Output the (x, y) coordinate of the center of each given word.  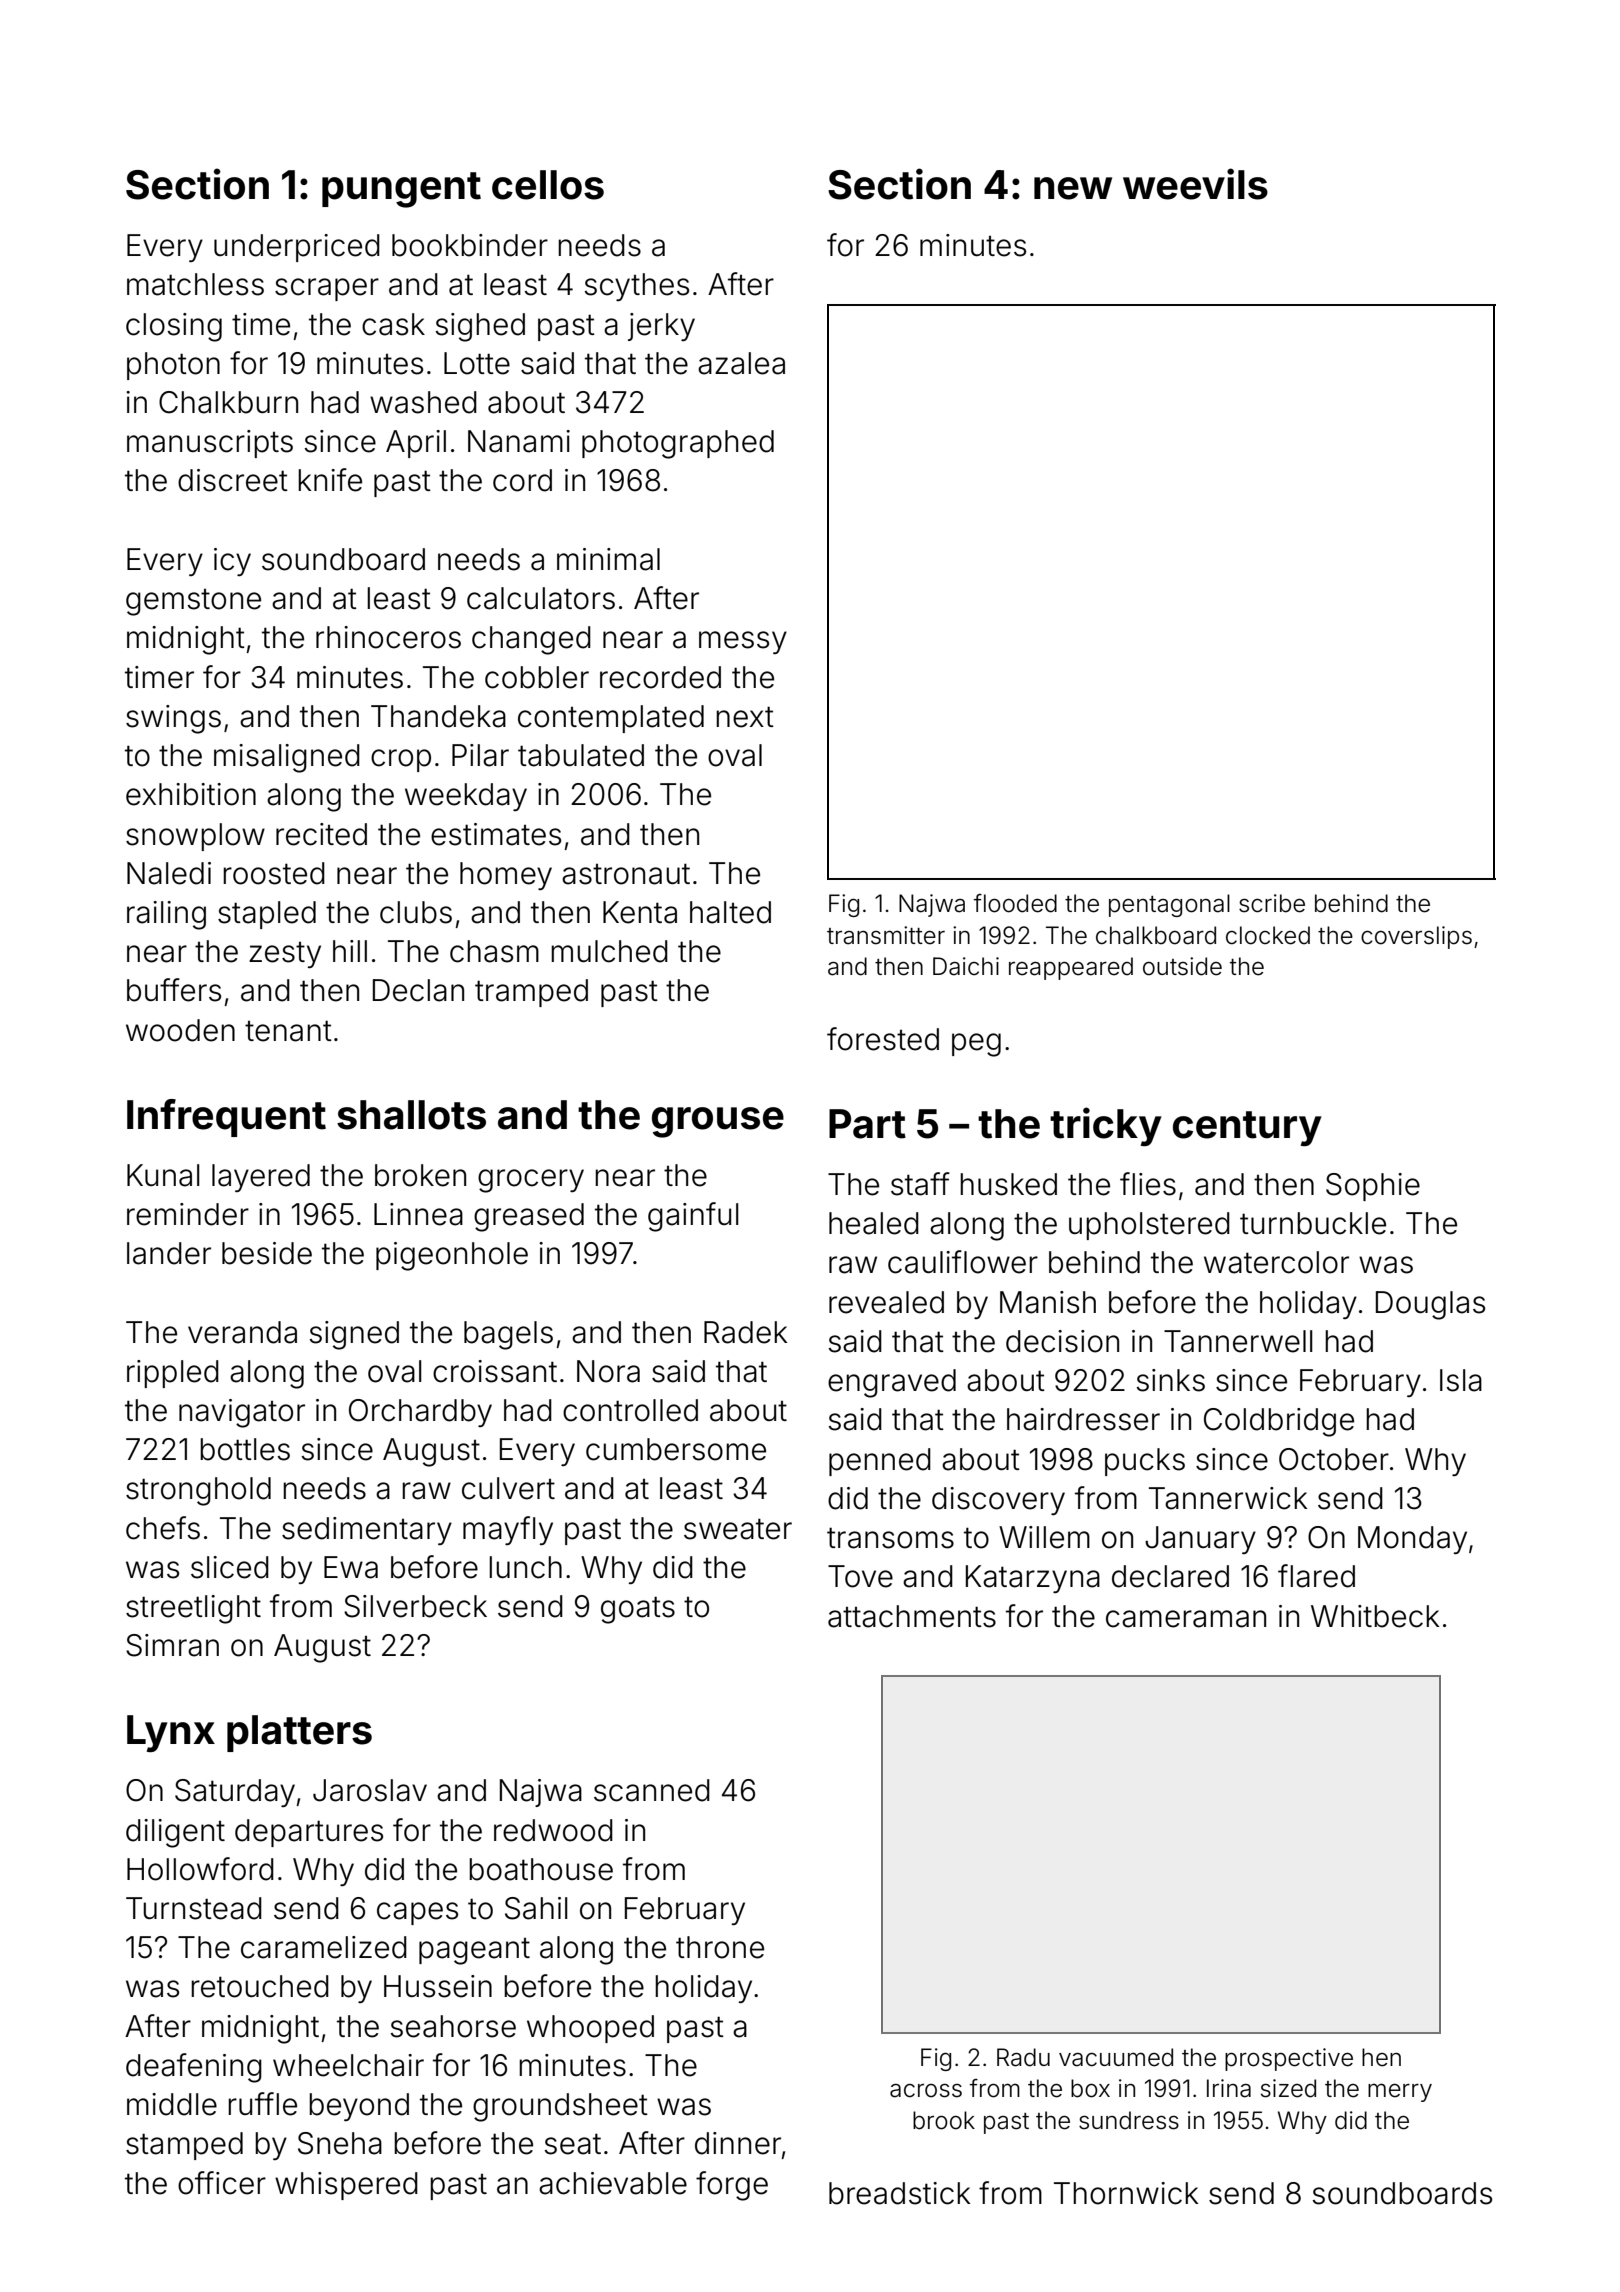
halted (730, 912)
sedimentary (367, 1531)
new (1073, 188)
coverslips (1416, 937)
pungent (401, 190)
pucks (1145, 1462)
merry (1400, 2092)
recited (321, 834)
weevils (1195, 184)
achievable (613, 2183)
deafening (194, 2068)
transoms (890, 1538)
